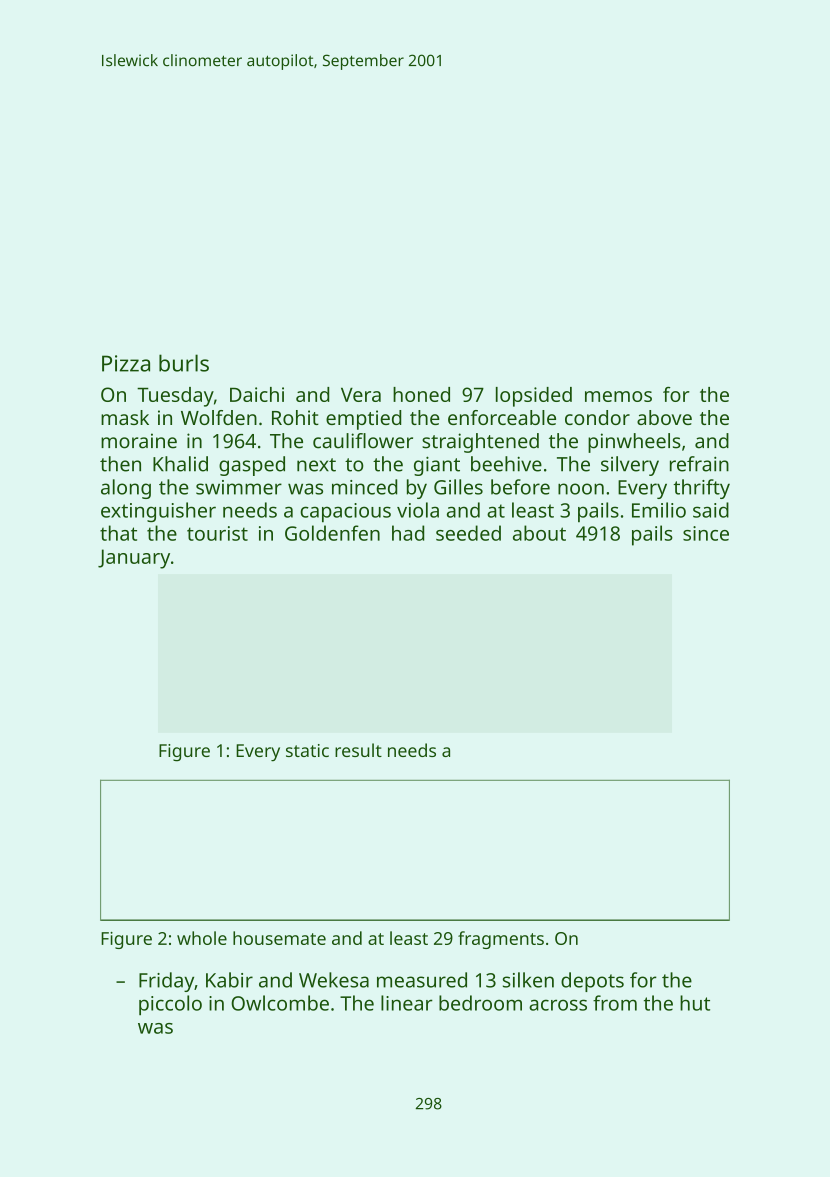 This screenshot has height=1177, width=830. I want to click on above, so click(664, 417).
